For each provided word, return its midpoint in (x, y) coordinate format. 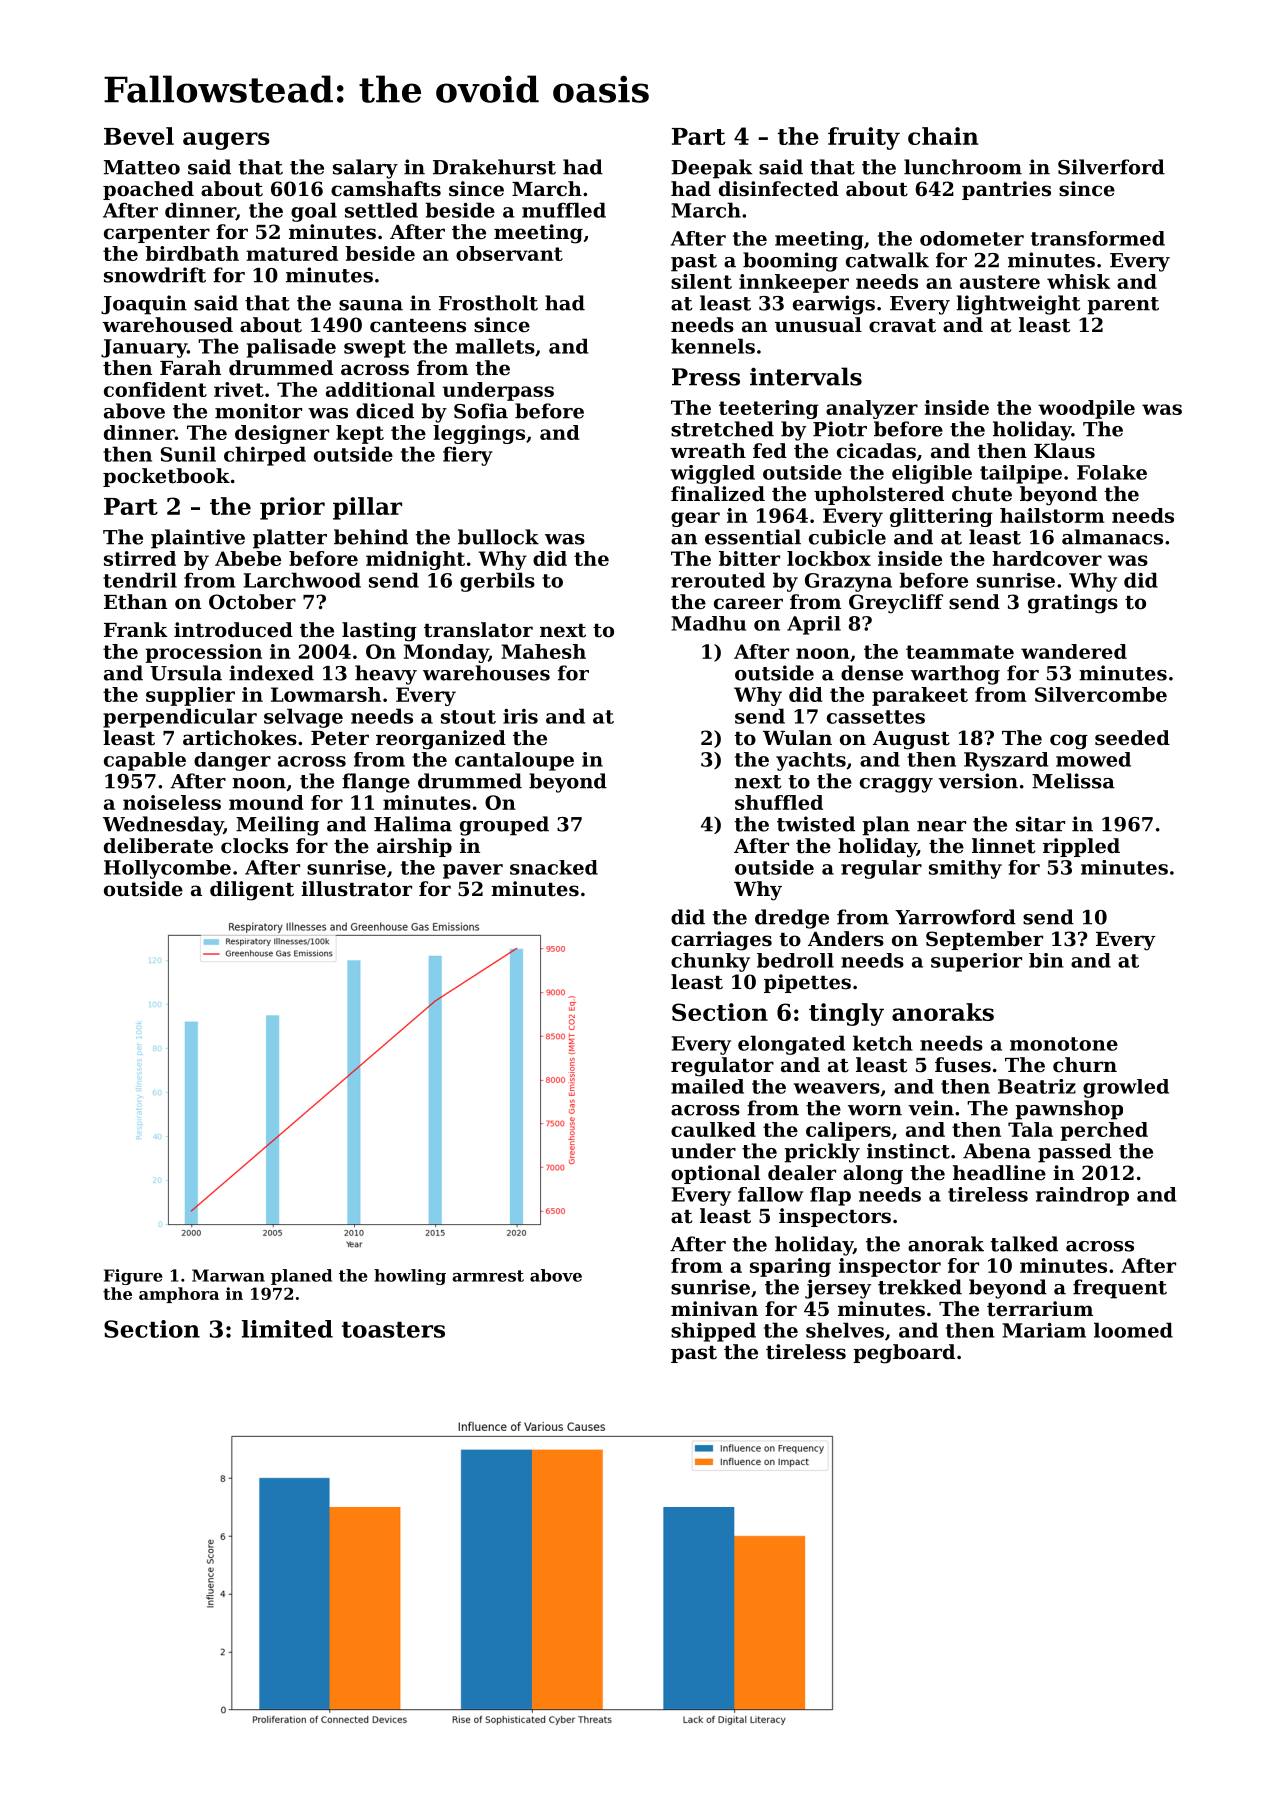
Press (706, 377)
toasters (393, 1330)
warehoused (168, 325)
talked (1024, 1244)
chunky (710, 962)
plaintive (198, 539)
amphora (179, 1295)
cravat (902, 326)
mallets (495, 346)
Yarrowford (955, 917)
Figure (133, 1277)
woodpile (1086, 409)
